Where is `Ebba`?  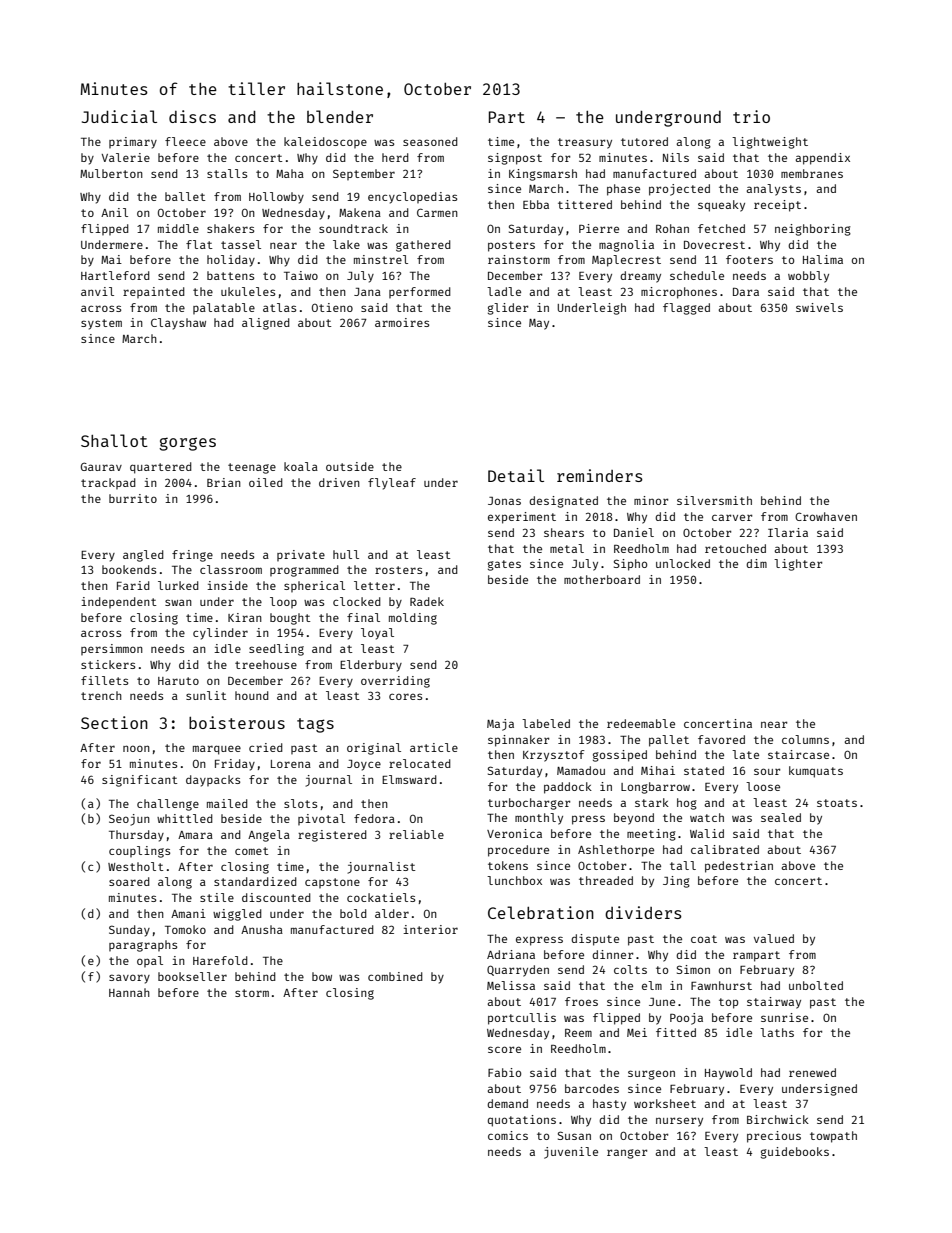 Ebba is located at coordinates (536, 204).
